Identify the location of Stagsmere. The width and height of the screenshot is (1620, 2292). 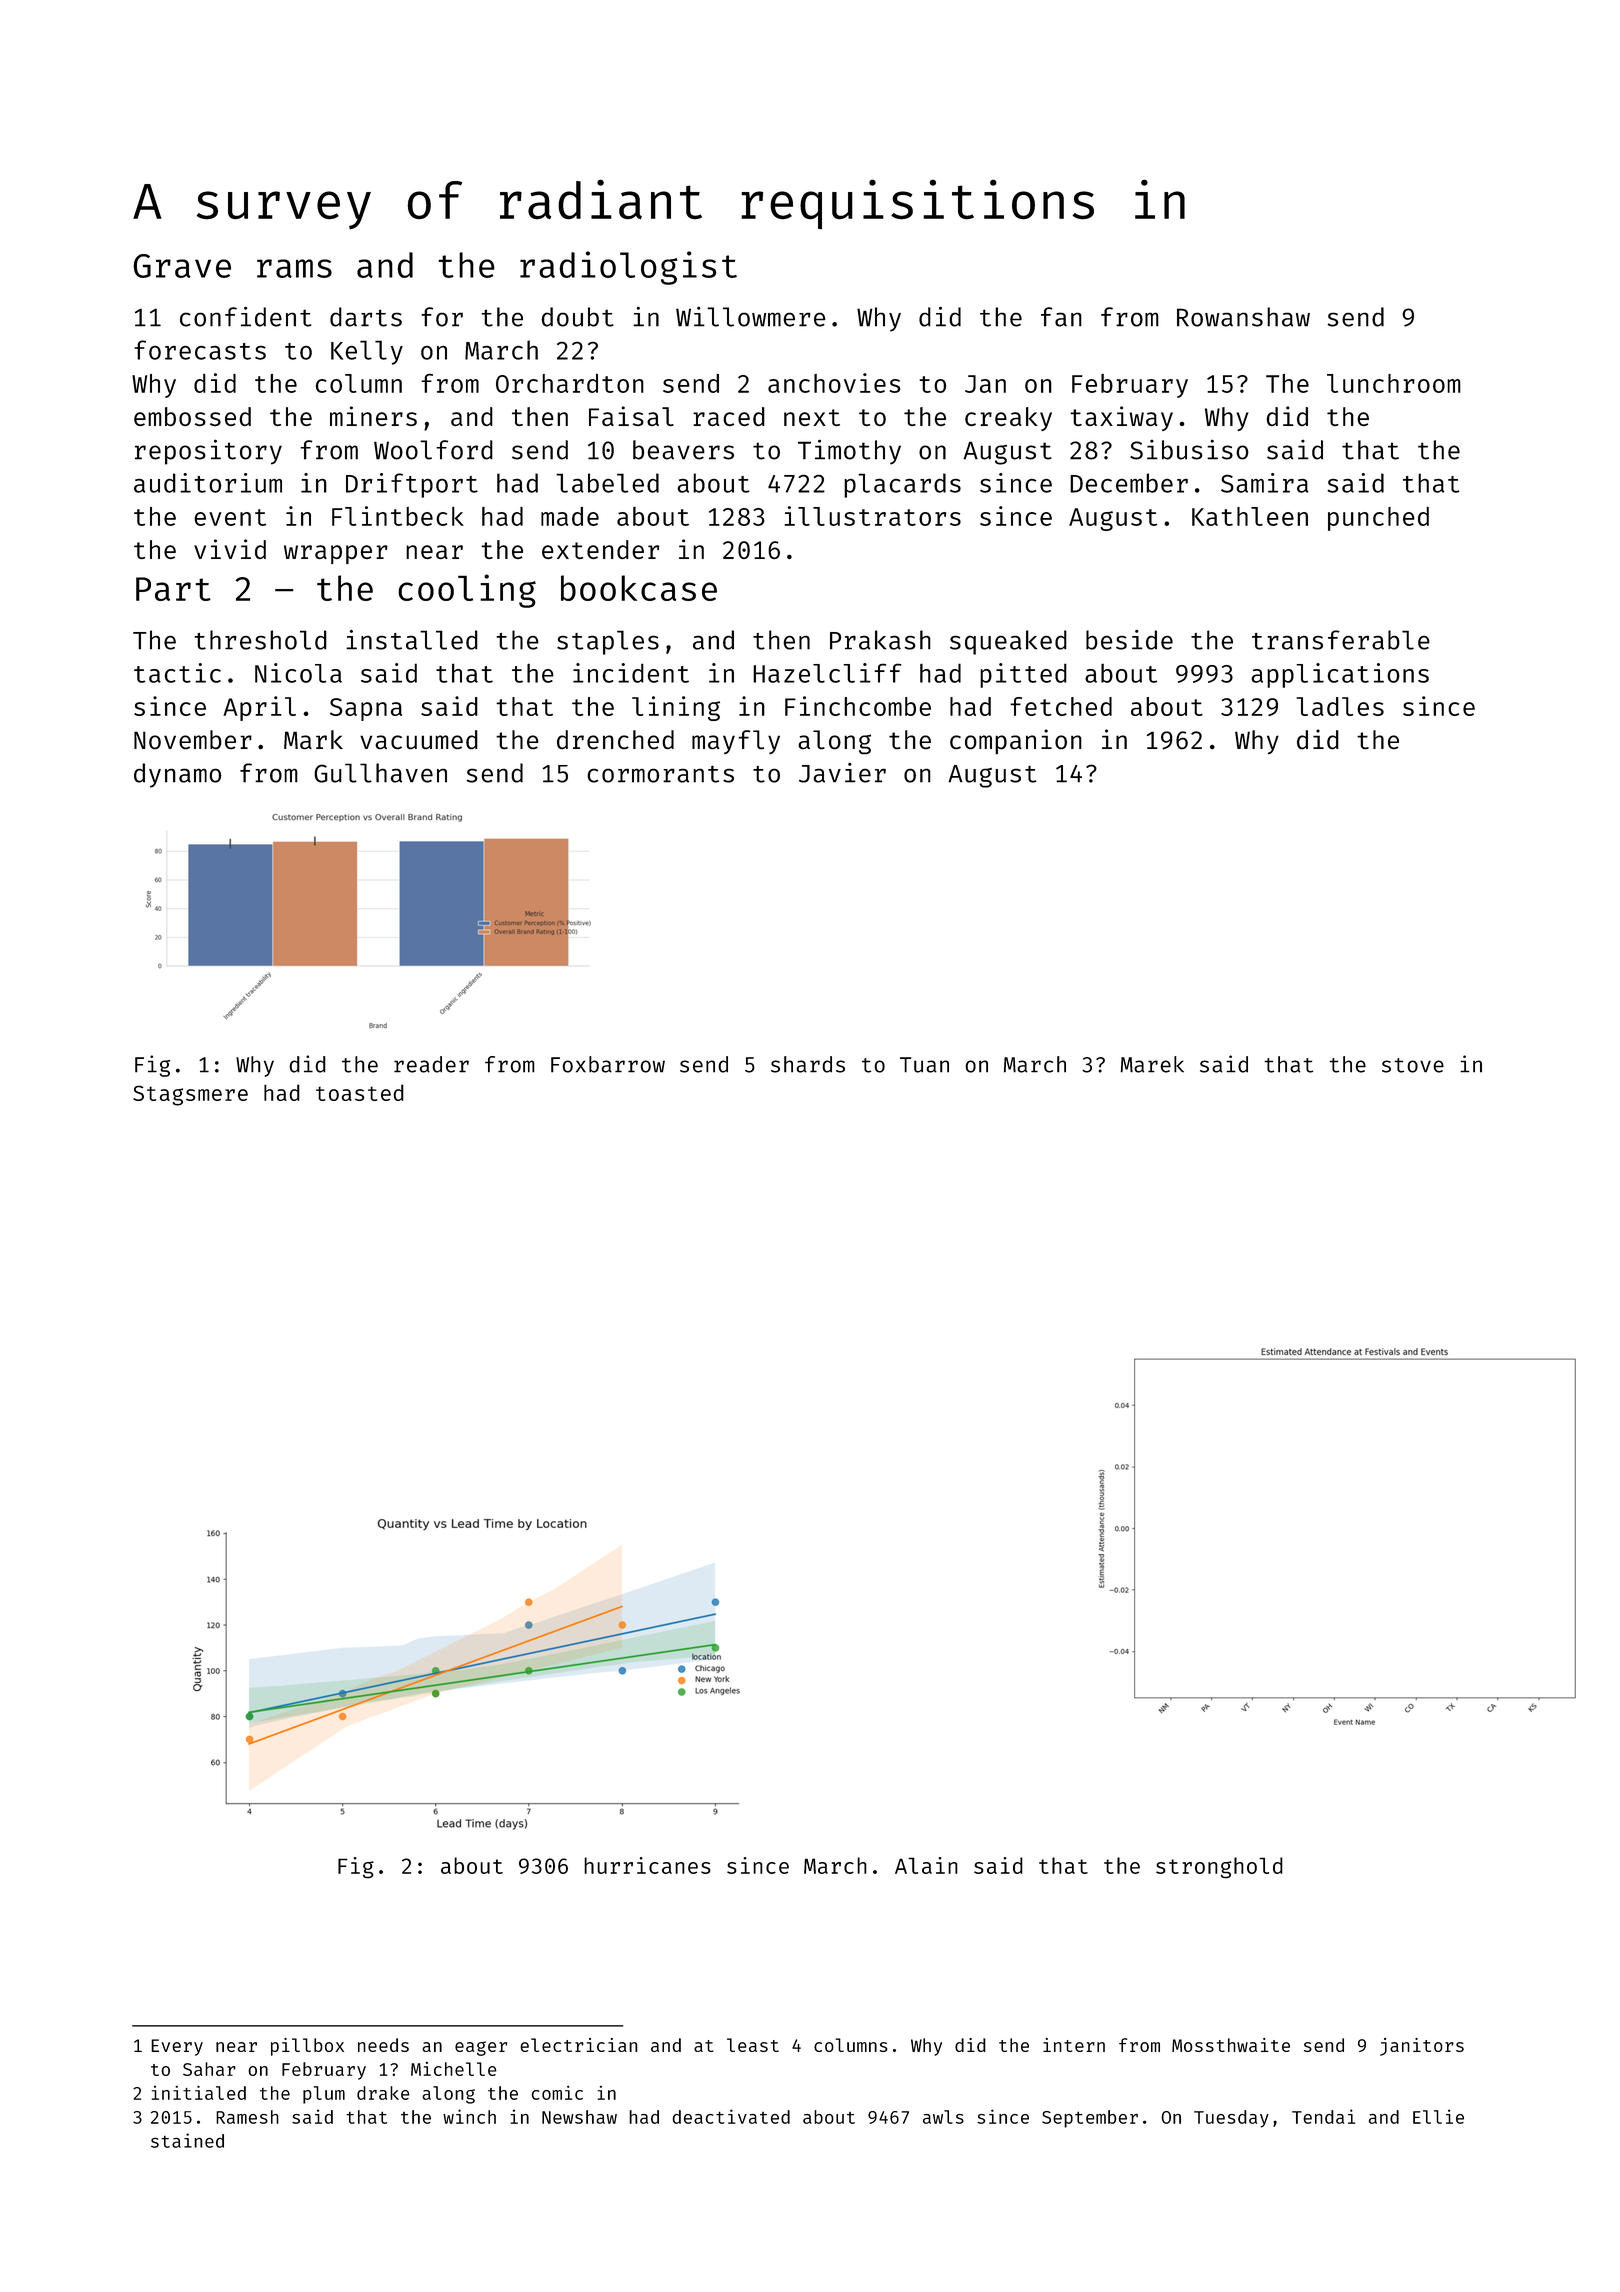
(190, 1096).
